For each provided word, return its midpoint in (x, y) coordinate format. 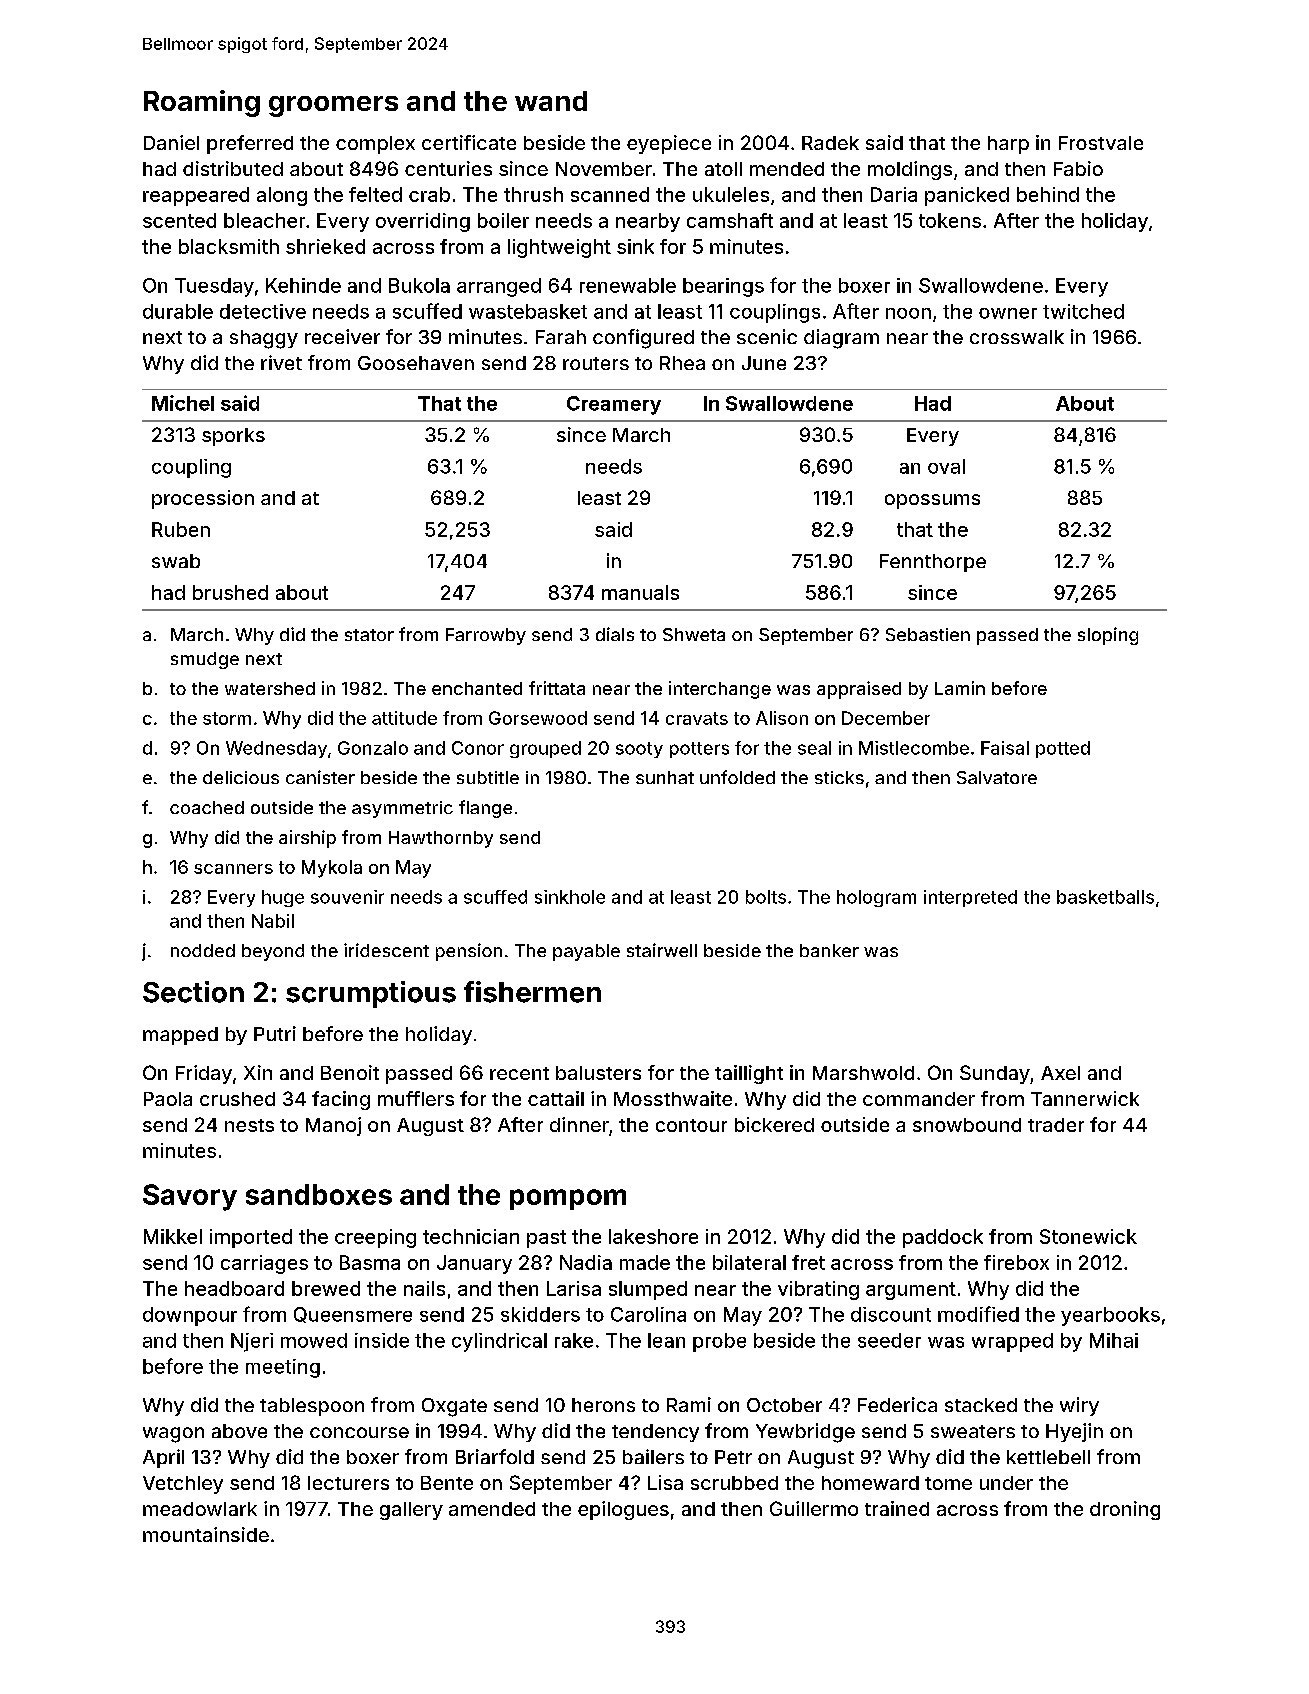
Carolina (648, 1314)
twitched (1083, 311)
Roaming (202, 103)
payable (586, 952)
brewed (326, 1288)
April (163, 1458)
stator (369, 635)
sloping (1108, 636)
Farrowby (486, 636)
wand (551, 101)
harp (1008, 145)
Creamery (614, 405)
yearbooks (1110, 1316)
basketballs (1105, 897)
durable (178, 311)
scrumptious (371, 994)
